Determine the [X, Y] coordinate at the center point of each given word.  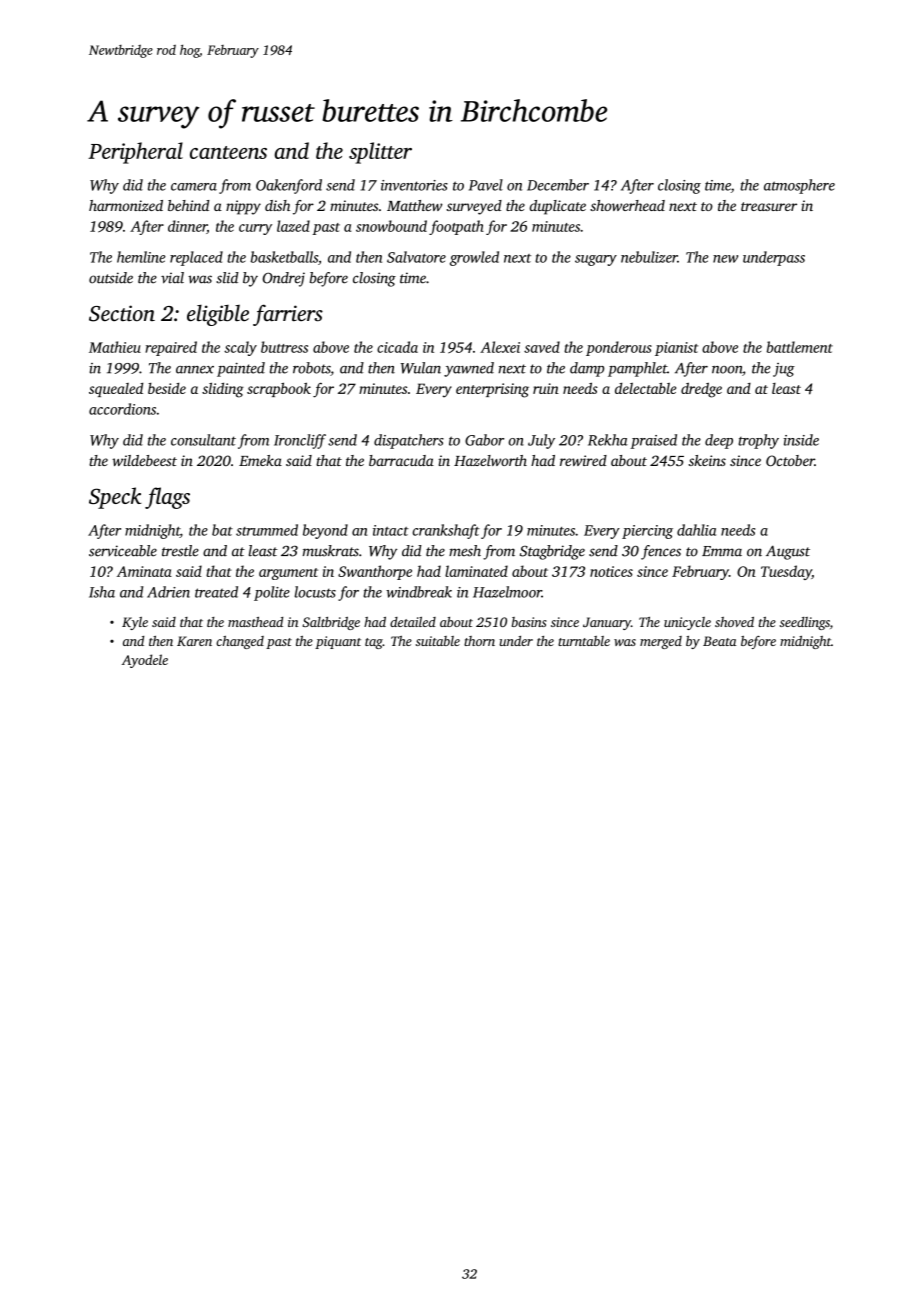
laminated [476, 571]
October [790, 460]
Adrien [168, 592]
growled [474, 258]
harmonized [126, 205]
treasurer [769, 206]
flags [167, 498]
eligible [218, 315]
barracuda [401, 460]
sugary [596, 260]
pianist [676, 349]
